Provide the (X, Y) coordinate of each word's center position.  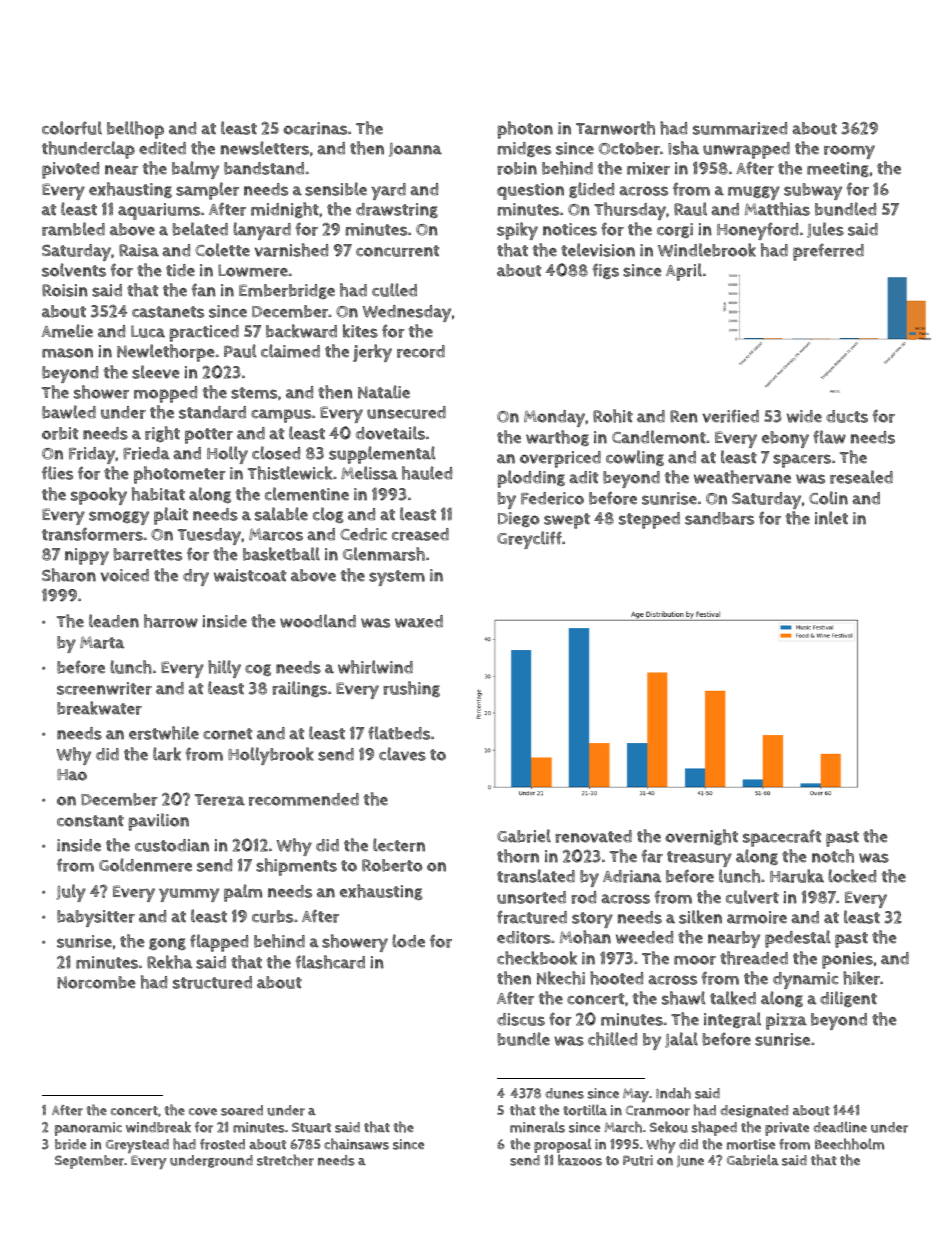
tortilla (585, 1110)
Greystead (137, 1146)
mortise (751, 1144)
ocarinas (315, 128)
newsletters (265, 148)
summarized (740, 128)
